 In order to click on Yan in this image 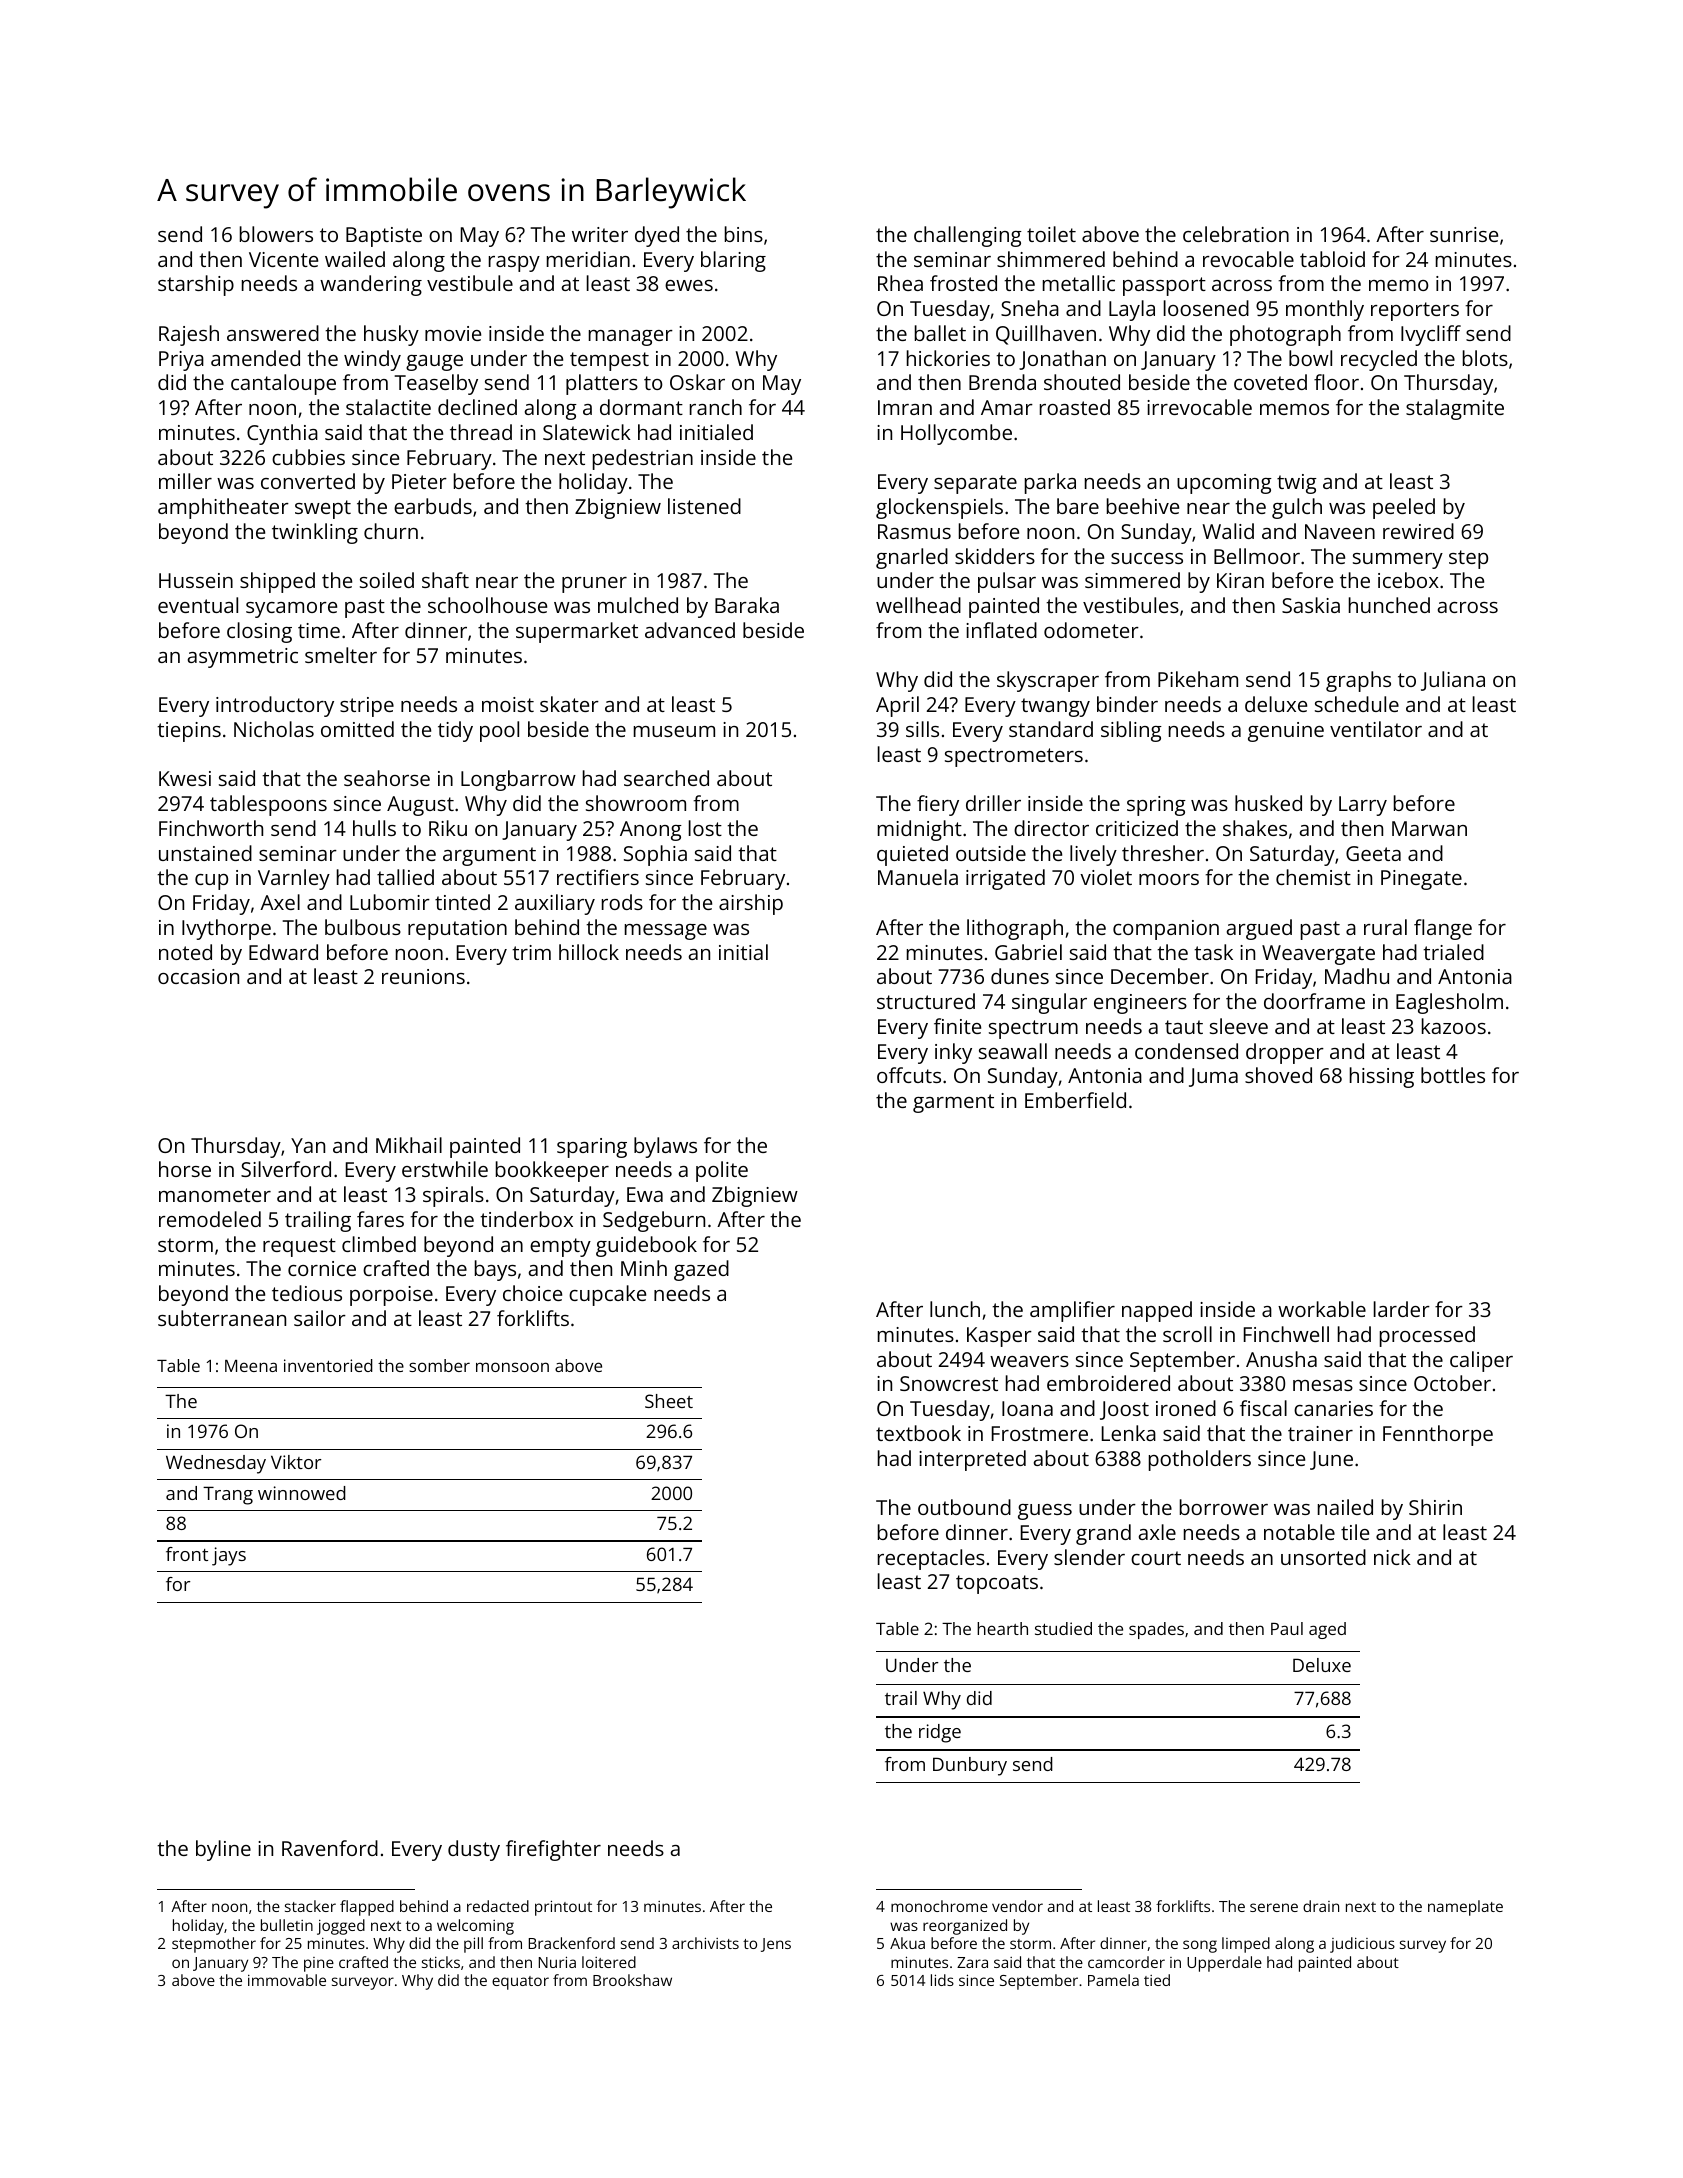, I will do `click(308, 1145)`.
